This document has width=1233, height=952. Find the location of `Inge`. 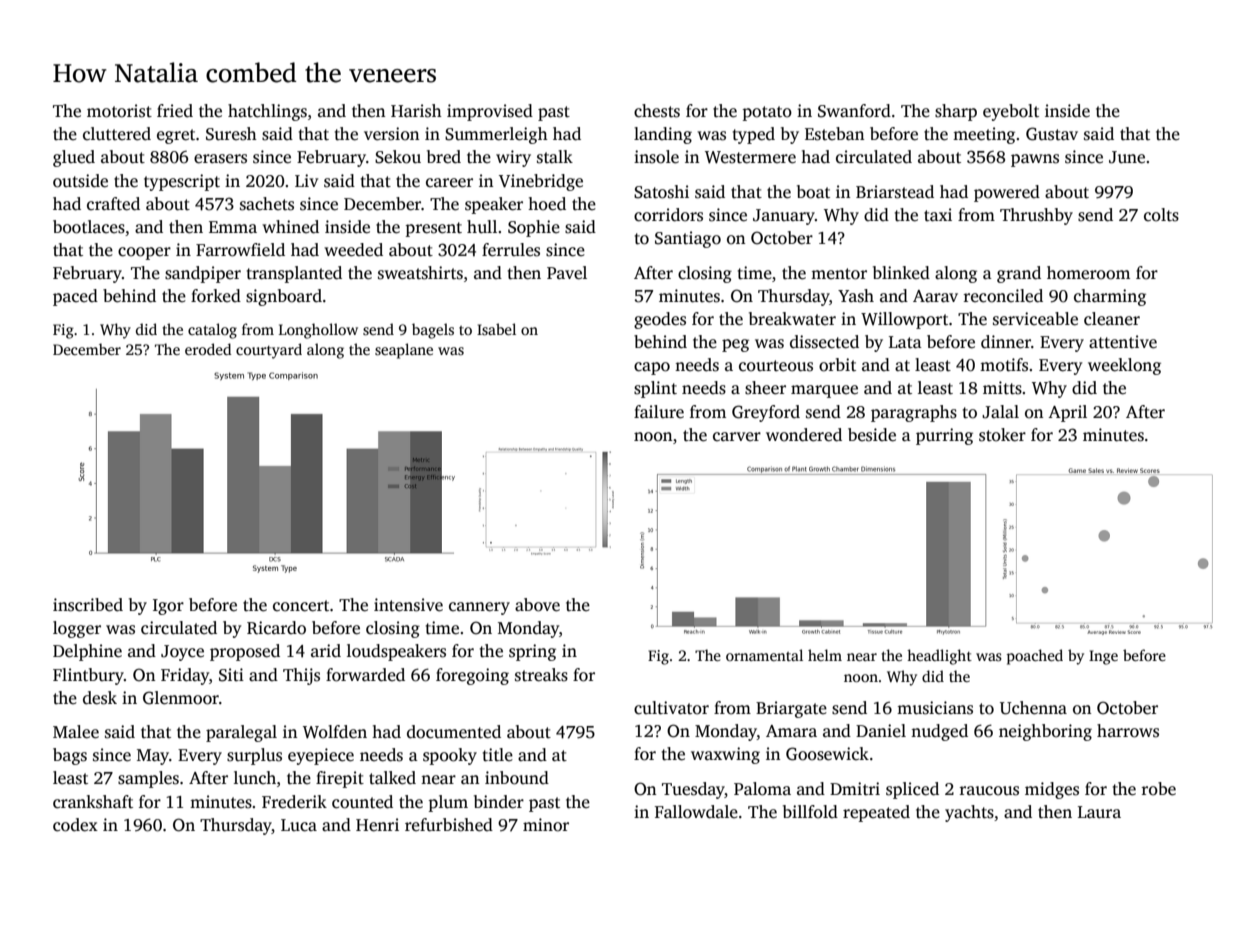

Inge is located at coordinates (1103, 657).
